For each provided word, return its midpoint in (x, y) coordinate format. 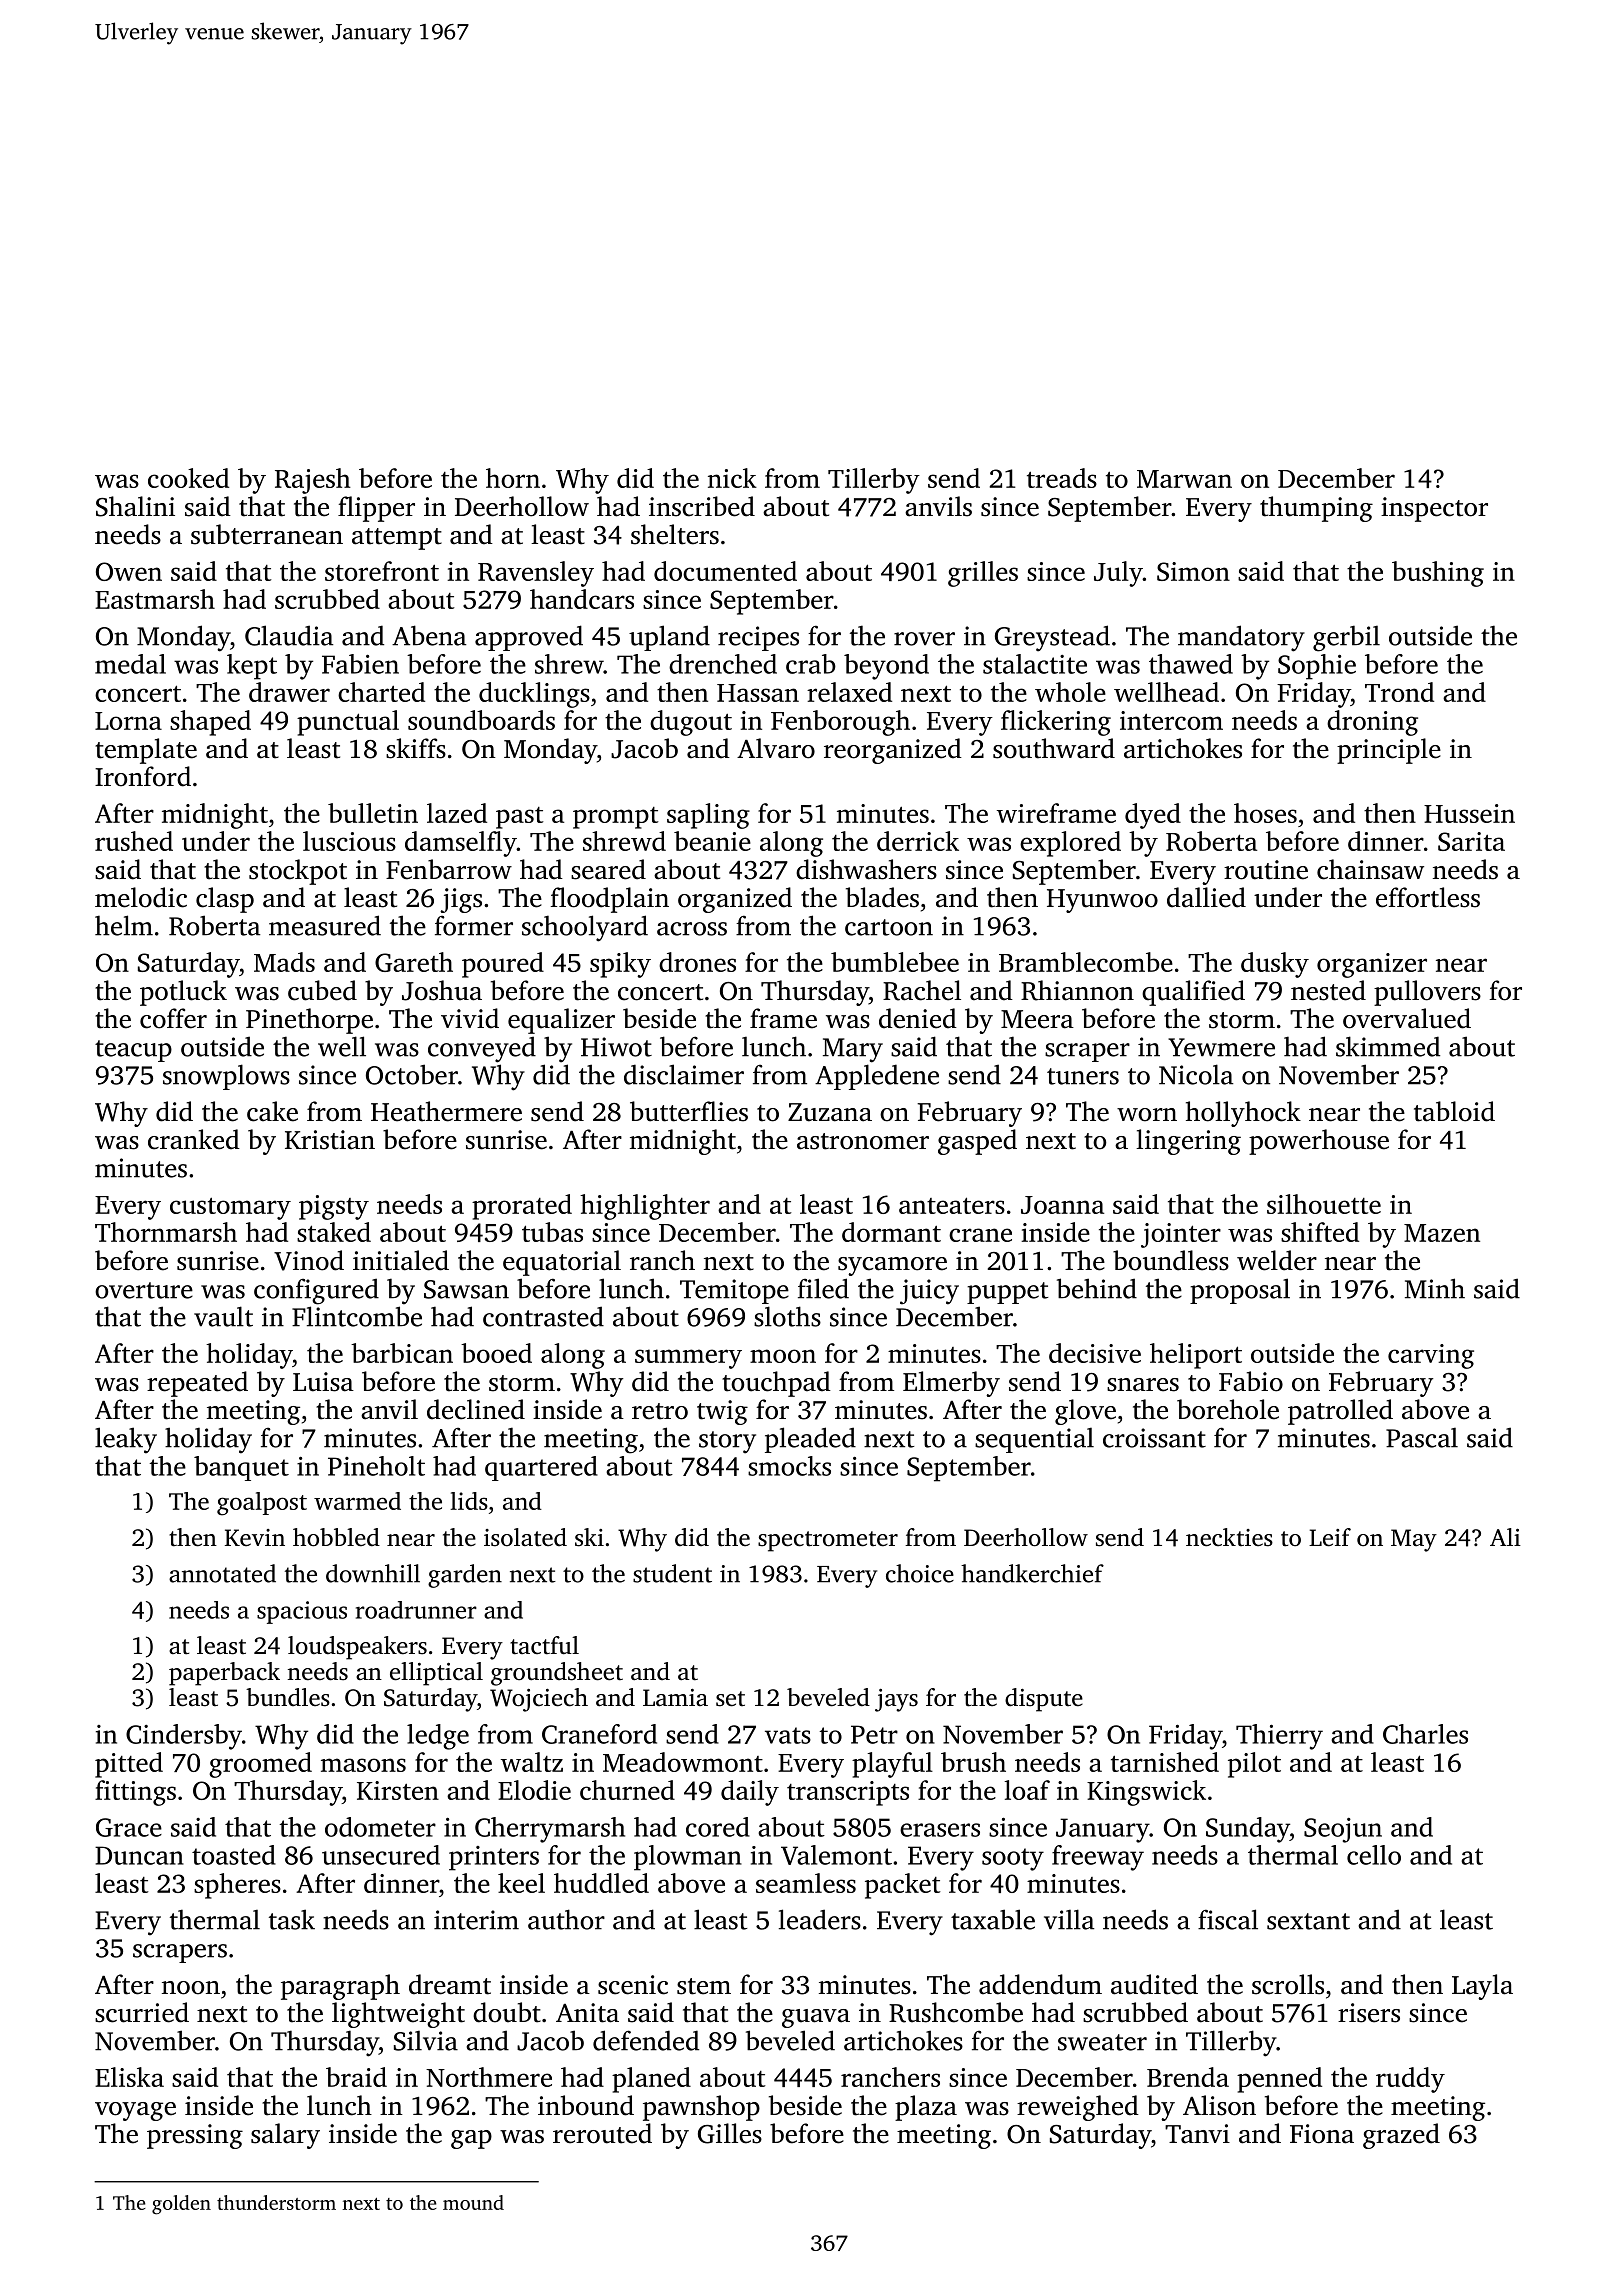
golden (181, 2205)
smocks (789, 1466)
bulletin (373, 813)
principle (1389, 751)
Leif (1330, 1537)
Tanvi (1197, 2134)
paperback (224, 1674)
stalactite (1035, 664)
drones (697, 962)
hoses (1265, 813)
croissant (1154, 1438)
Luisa (323, 1382)
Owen (129, 571)
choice (920, 1573)
